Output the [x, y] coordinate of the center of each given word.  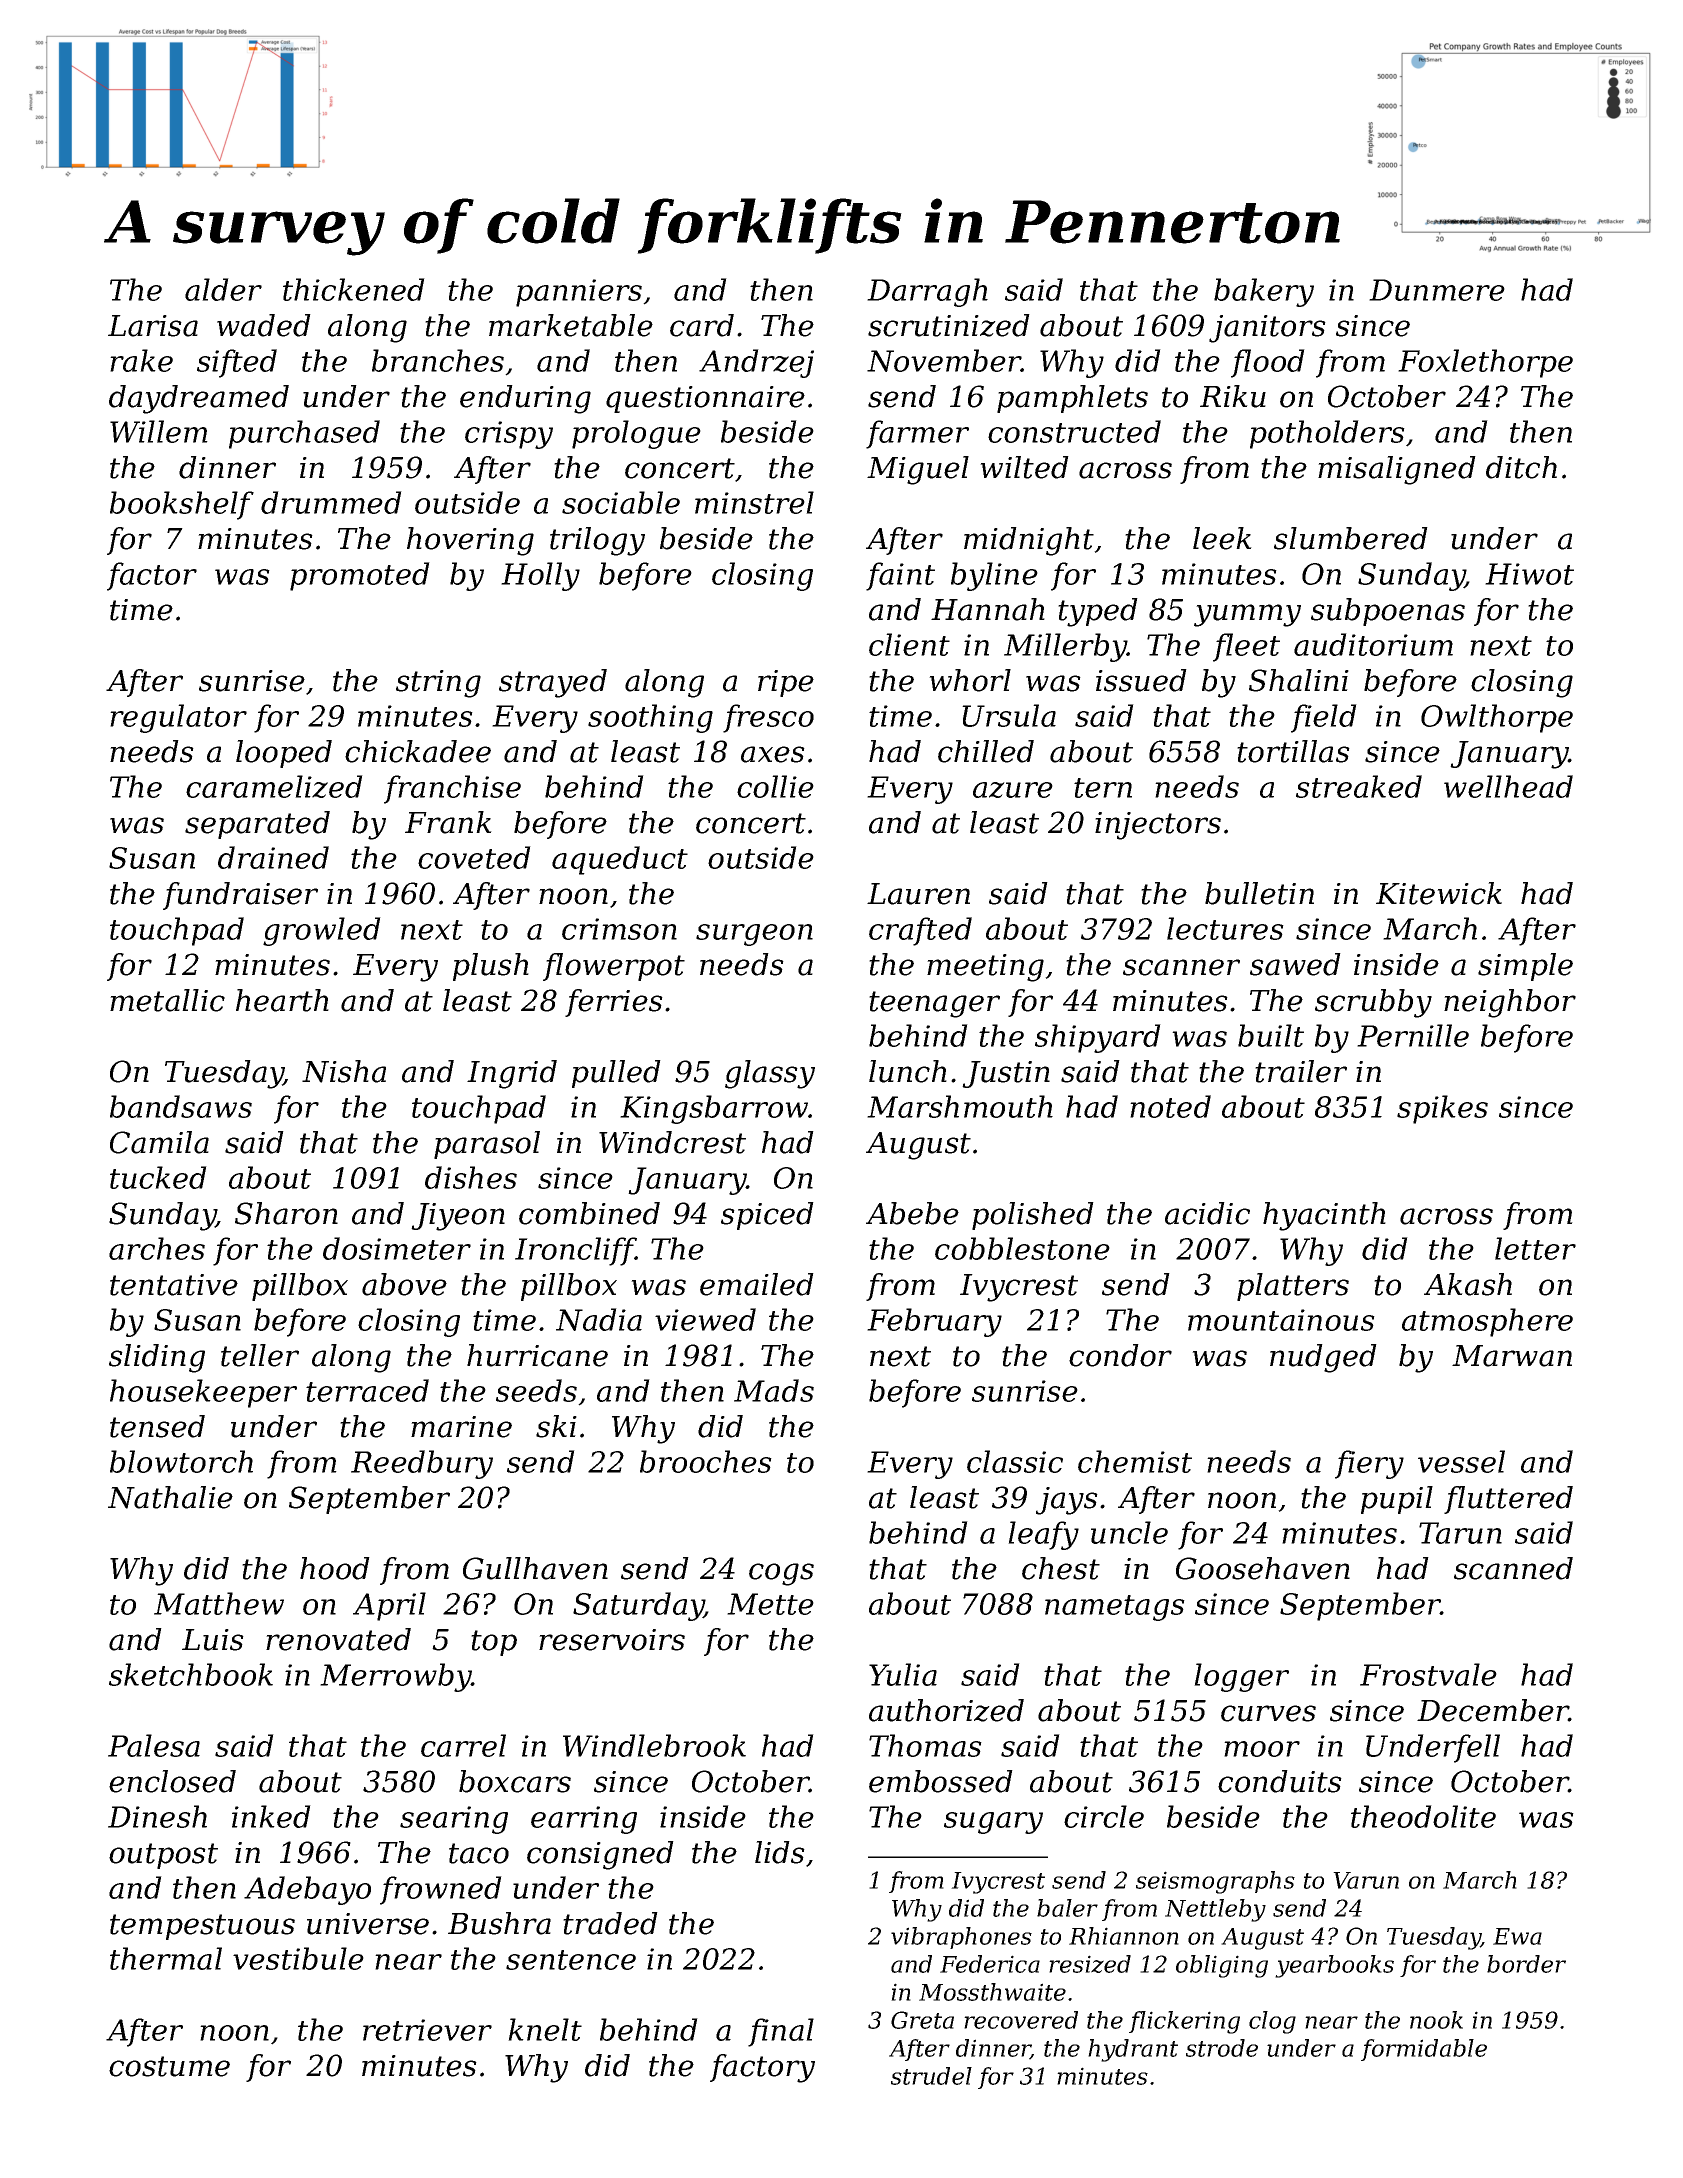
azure [1013, 790]
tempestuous [202, 1927]
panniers [579, 293]
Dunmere [1437, 290]
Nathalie [170, 1497]
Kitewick [1439, 893]
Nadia [599, 1319]
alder [223, 289]
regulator [178, 718]
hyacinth [1324, 1216]
